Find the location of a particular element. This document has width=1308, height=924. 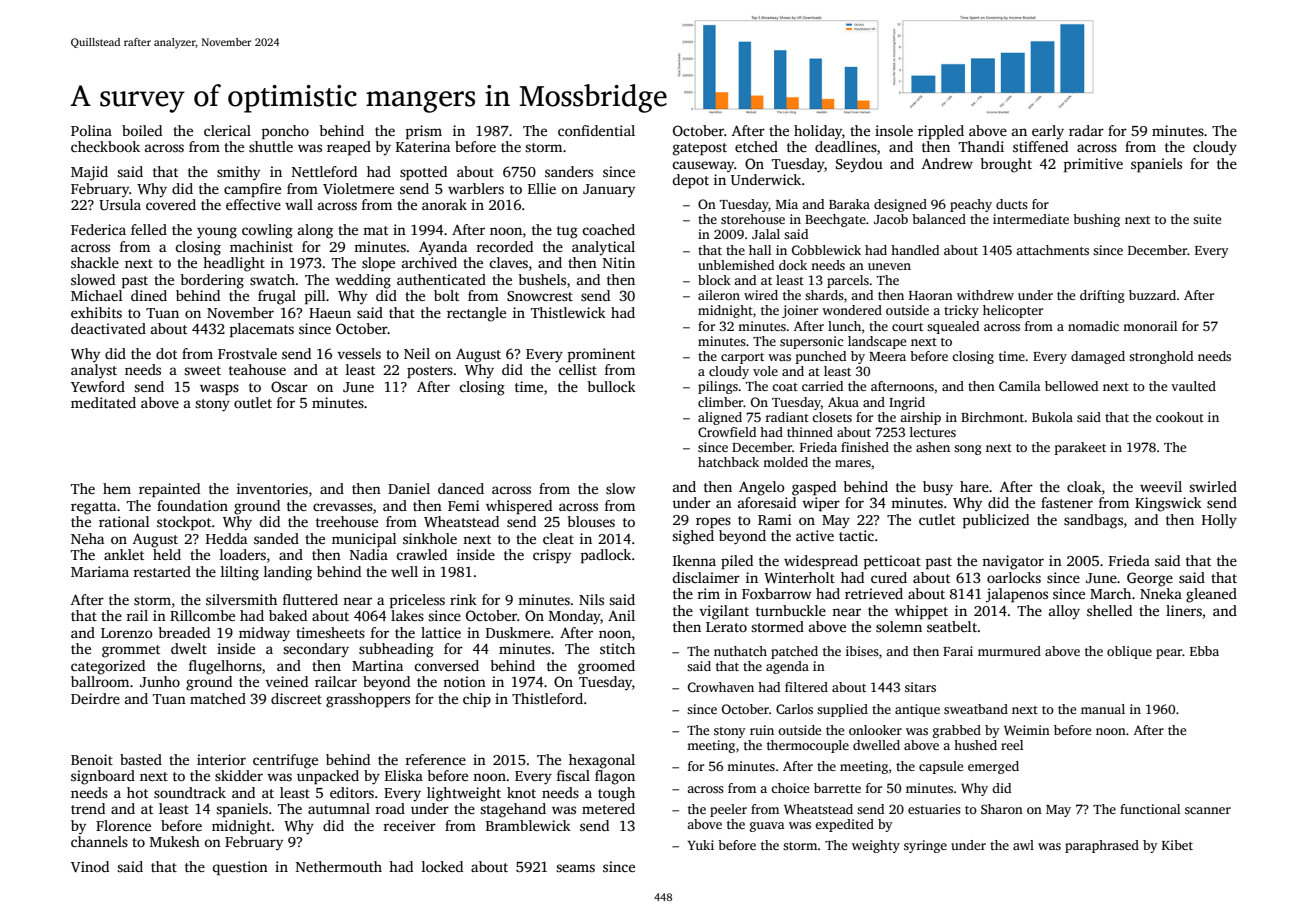

Nethermouth is located at coordinates (339, 866).
